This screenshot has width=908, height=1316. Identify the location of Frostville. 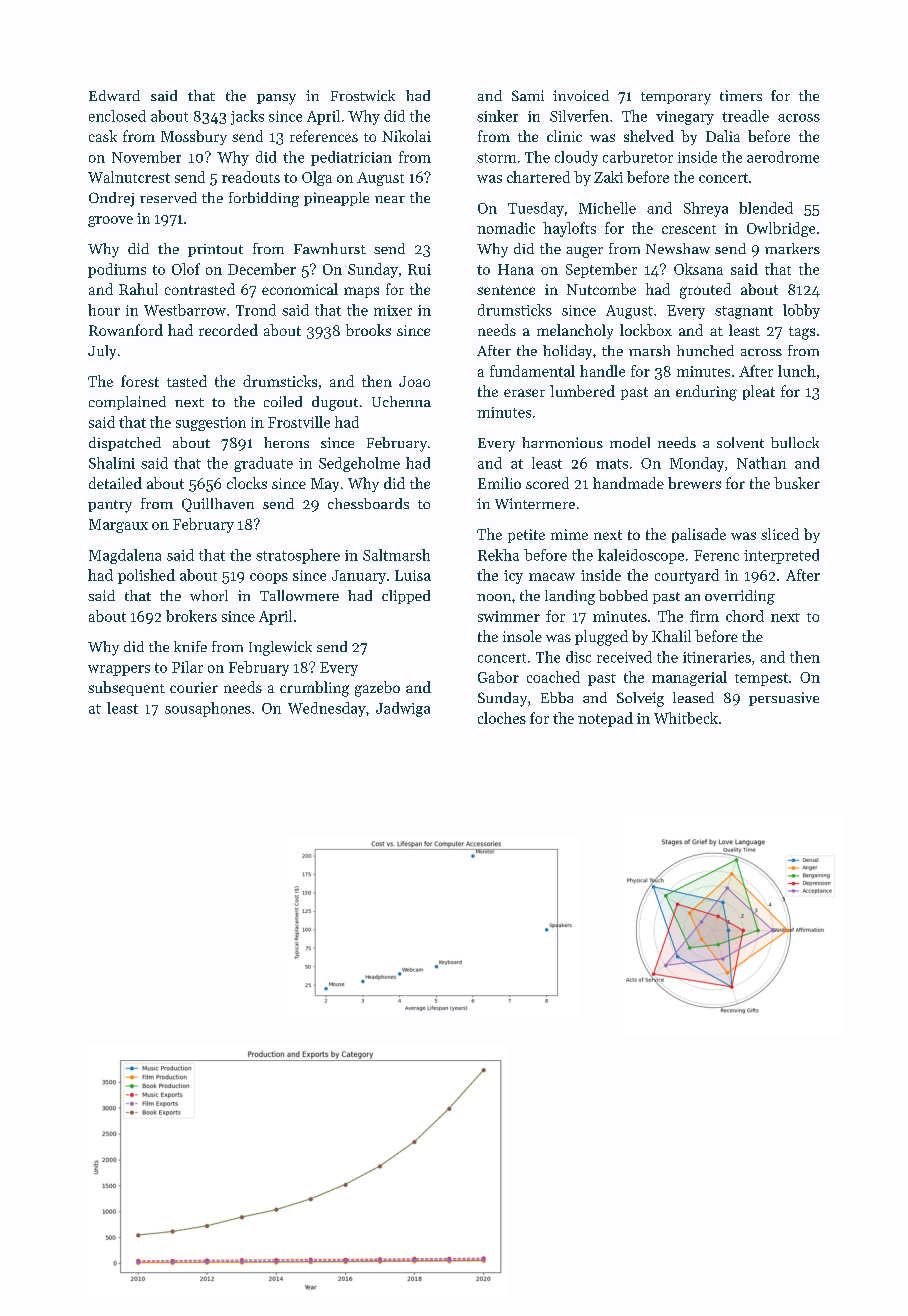
(299, 422).
